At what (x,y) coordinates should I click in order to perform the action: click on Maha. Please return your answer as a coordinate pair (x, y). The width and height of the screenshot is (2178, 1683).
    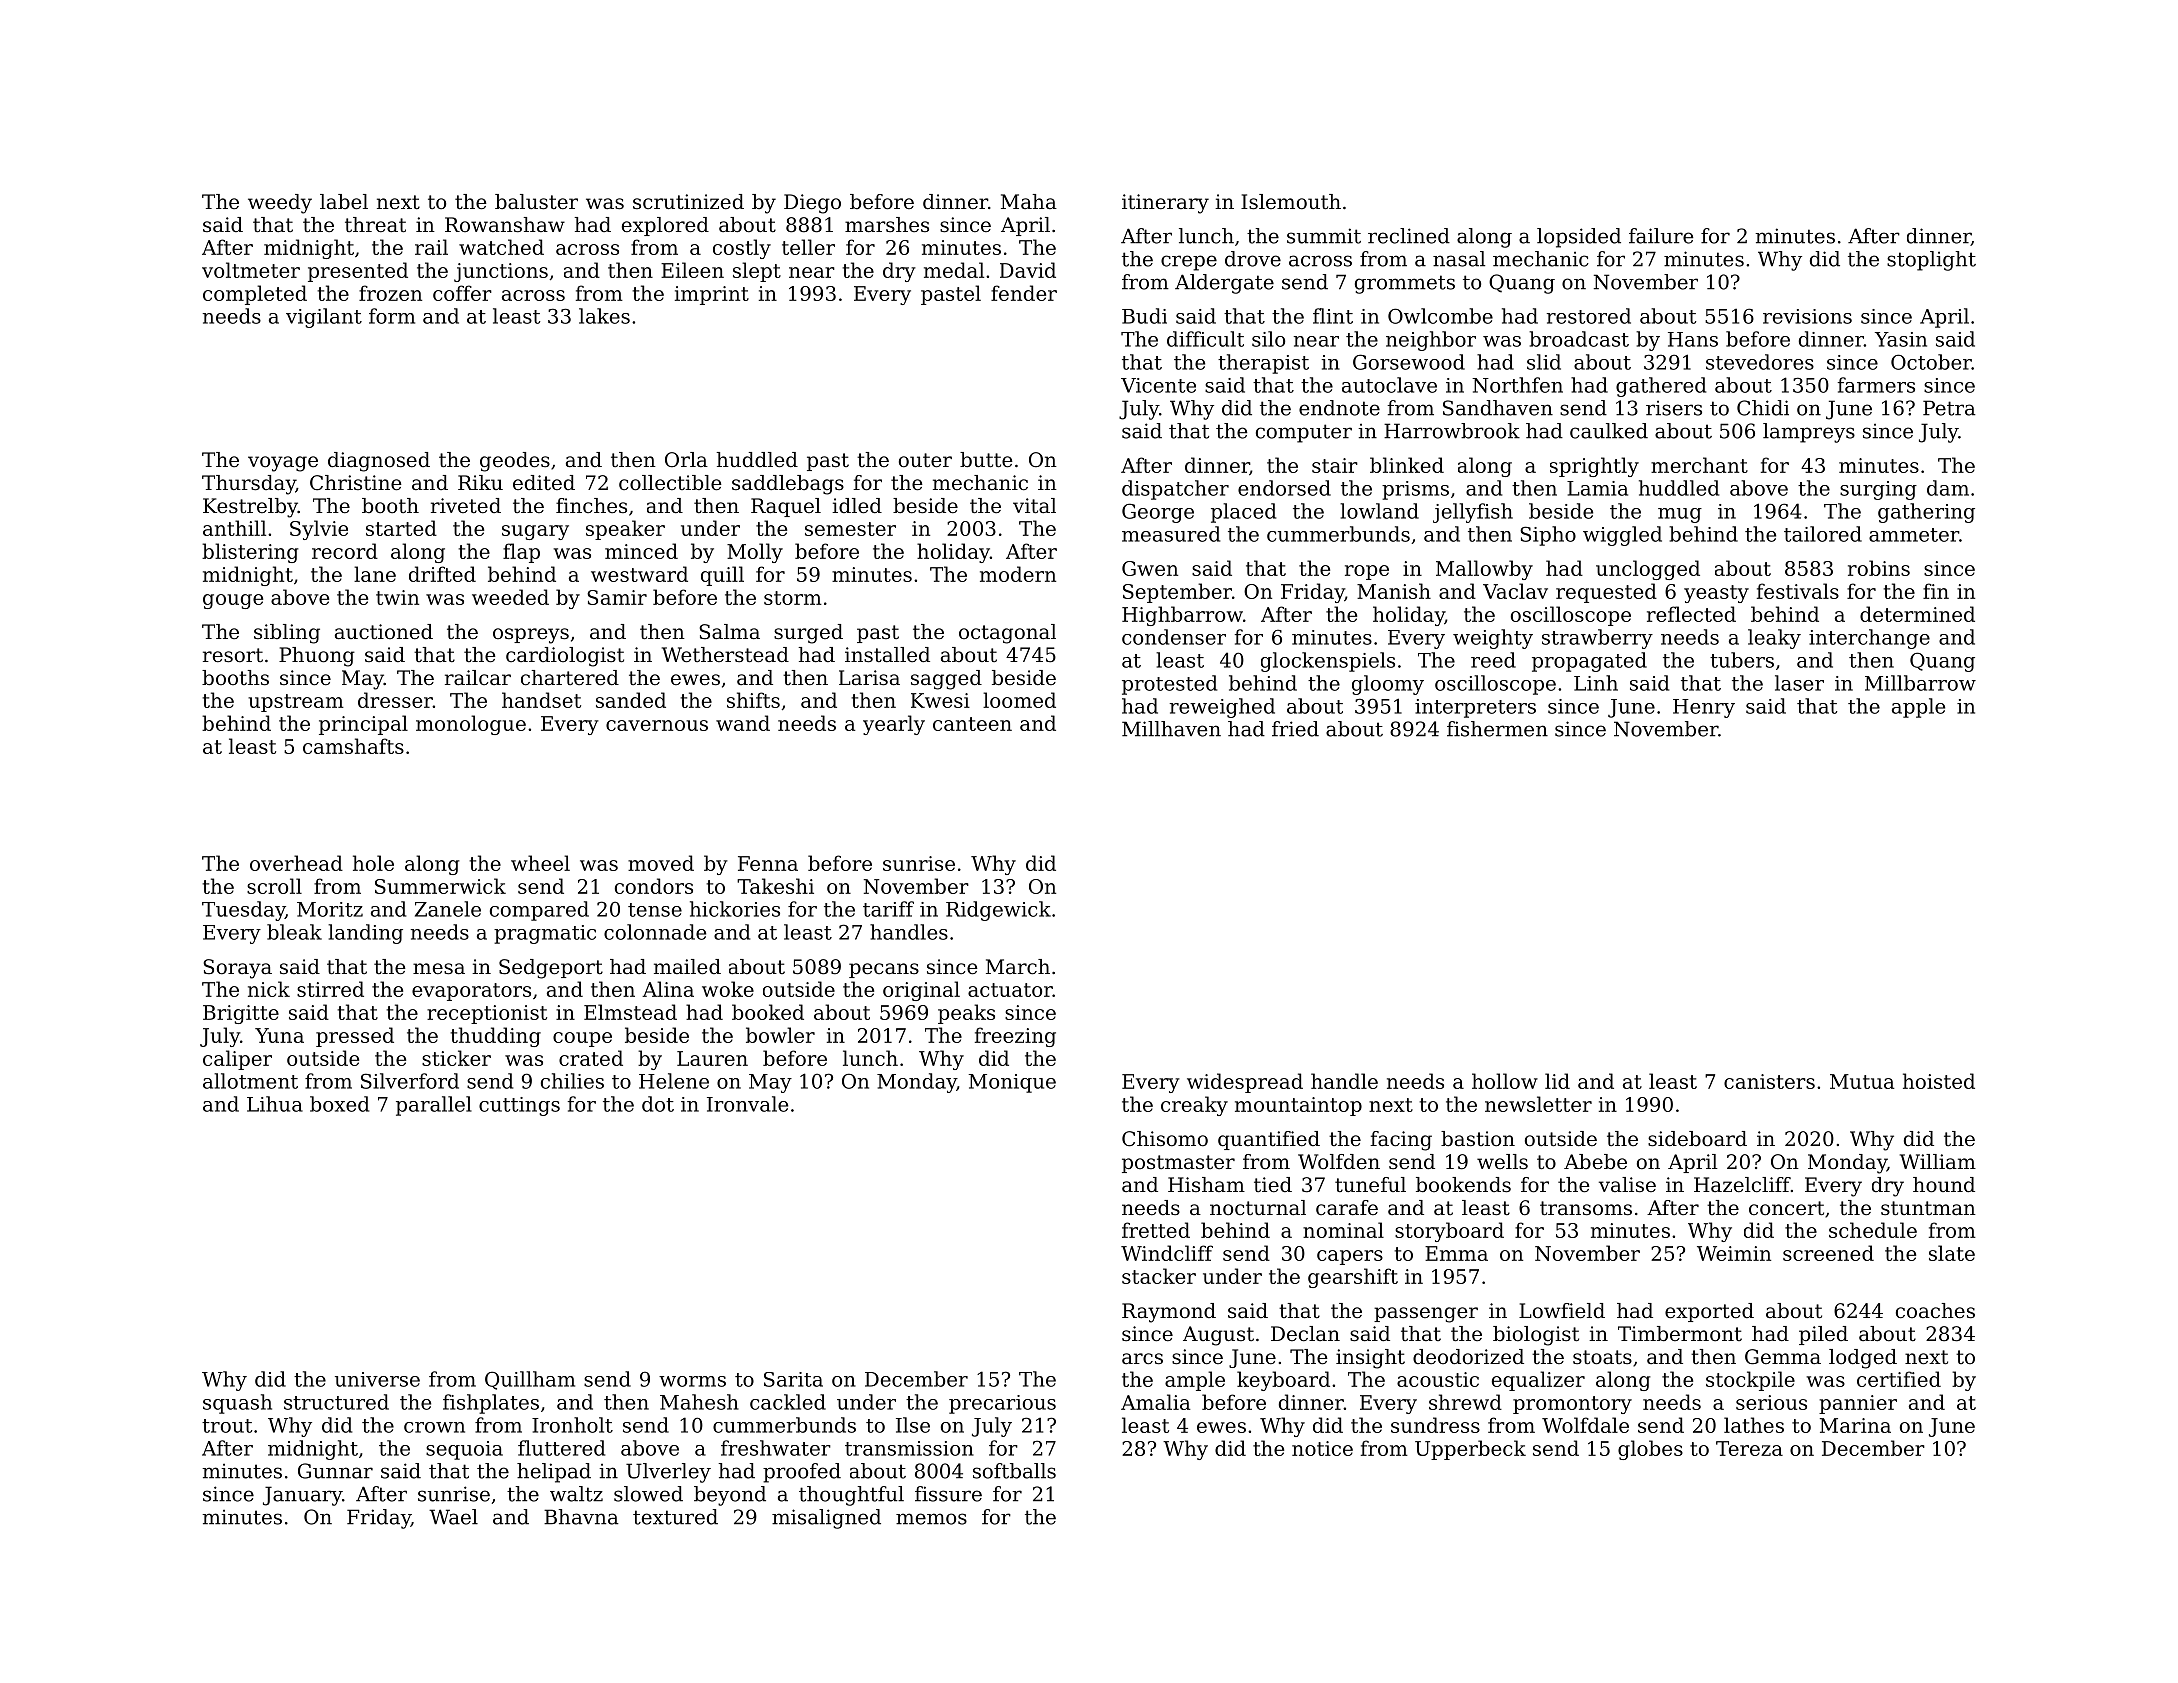
    Looking at the image, I should click on (1029, 201).
